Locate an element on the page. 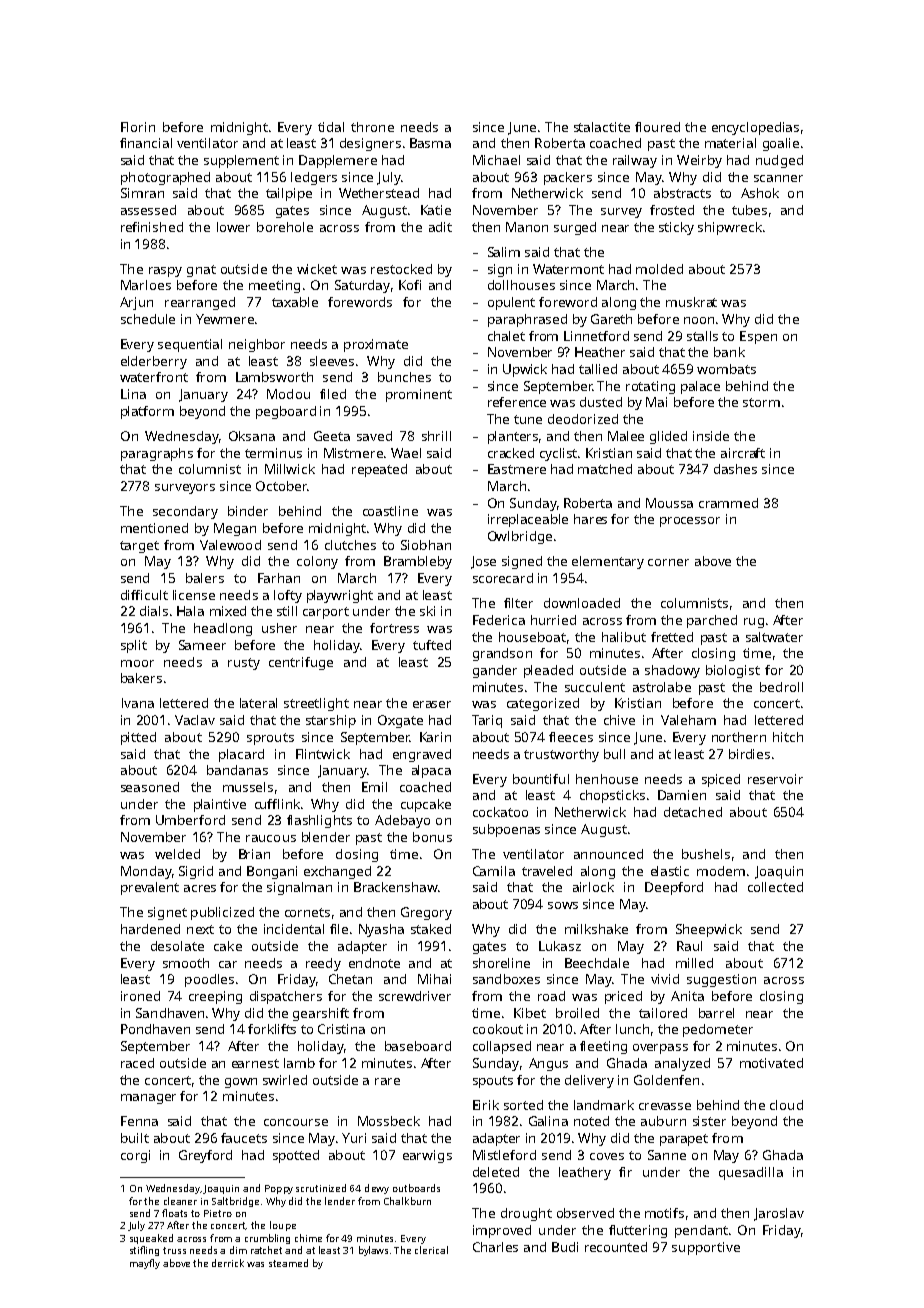 The height and width of the page is (1308, 924). stalactite is located at coordinates (602, 127).
